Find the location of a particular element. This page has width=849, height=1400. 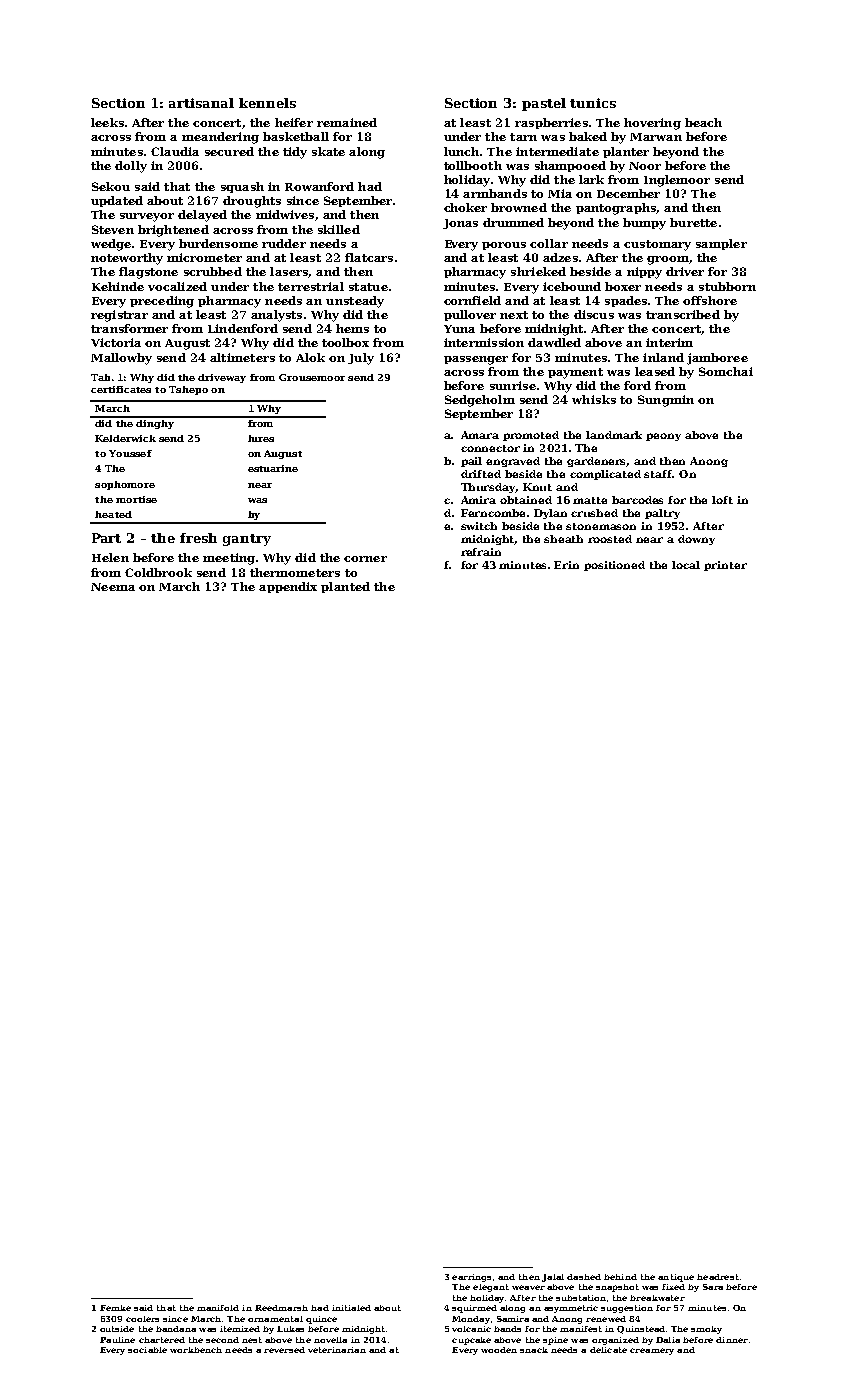

Neema is located at coordinates (113, 587).
